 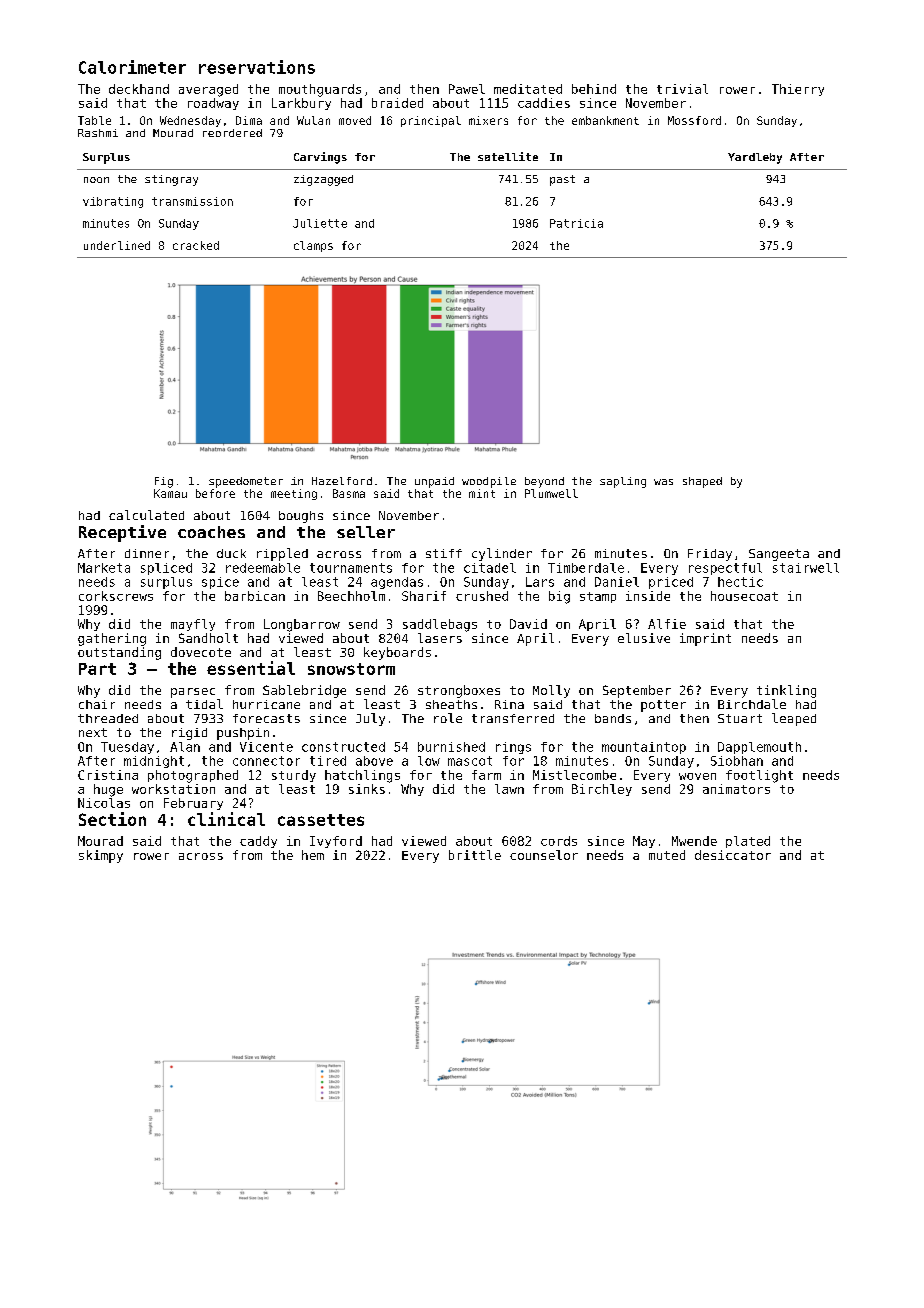 What do you see at coordinates (313, 855) in the page?
I see `hem` at bounding box center [313, 855].
